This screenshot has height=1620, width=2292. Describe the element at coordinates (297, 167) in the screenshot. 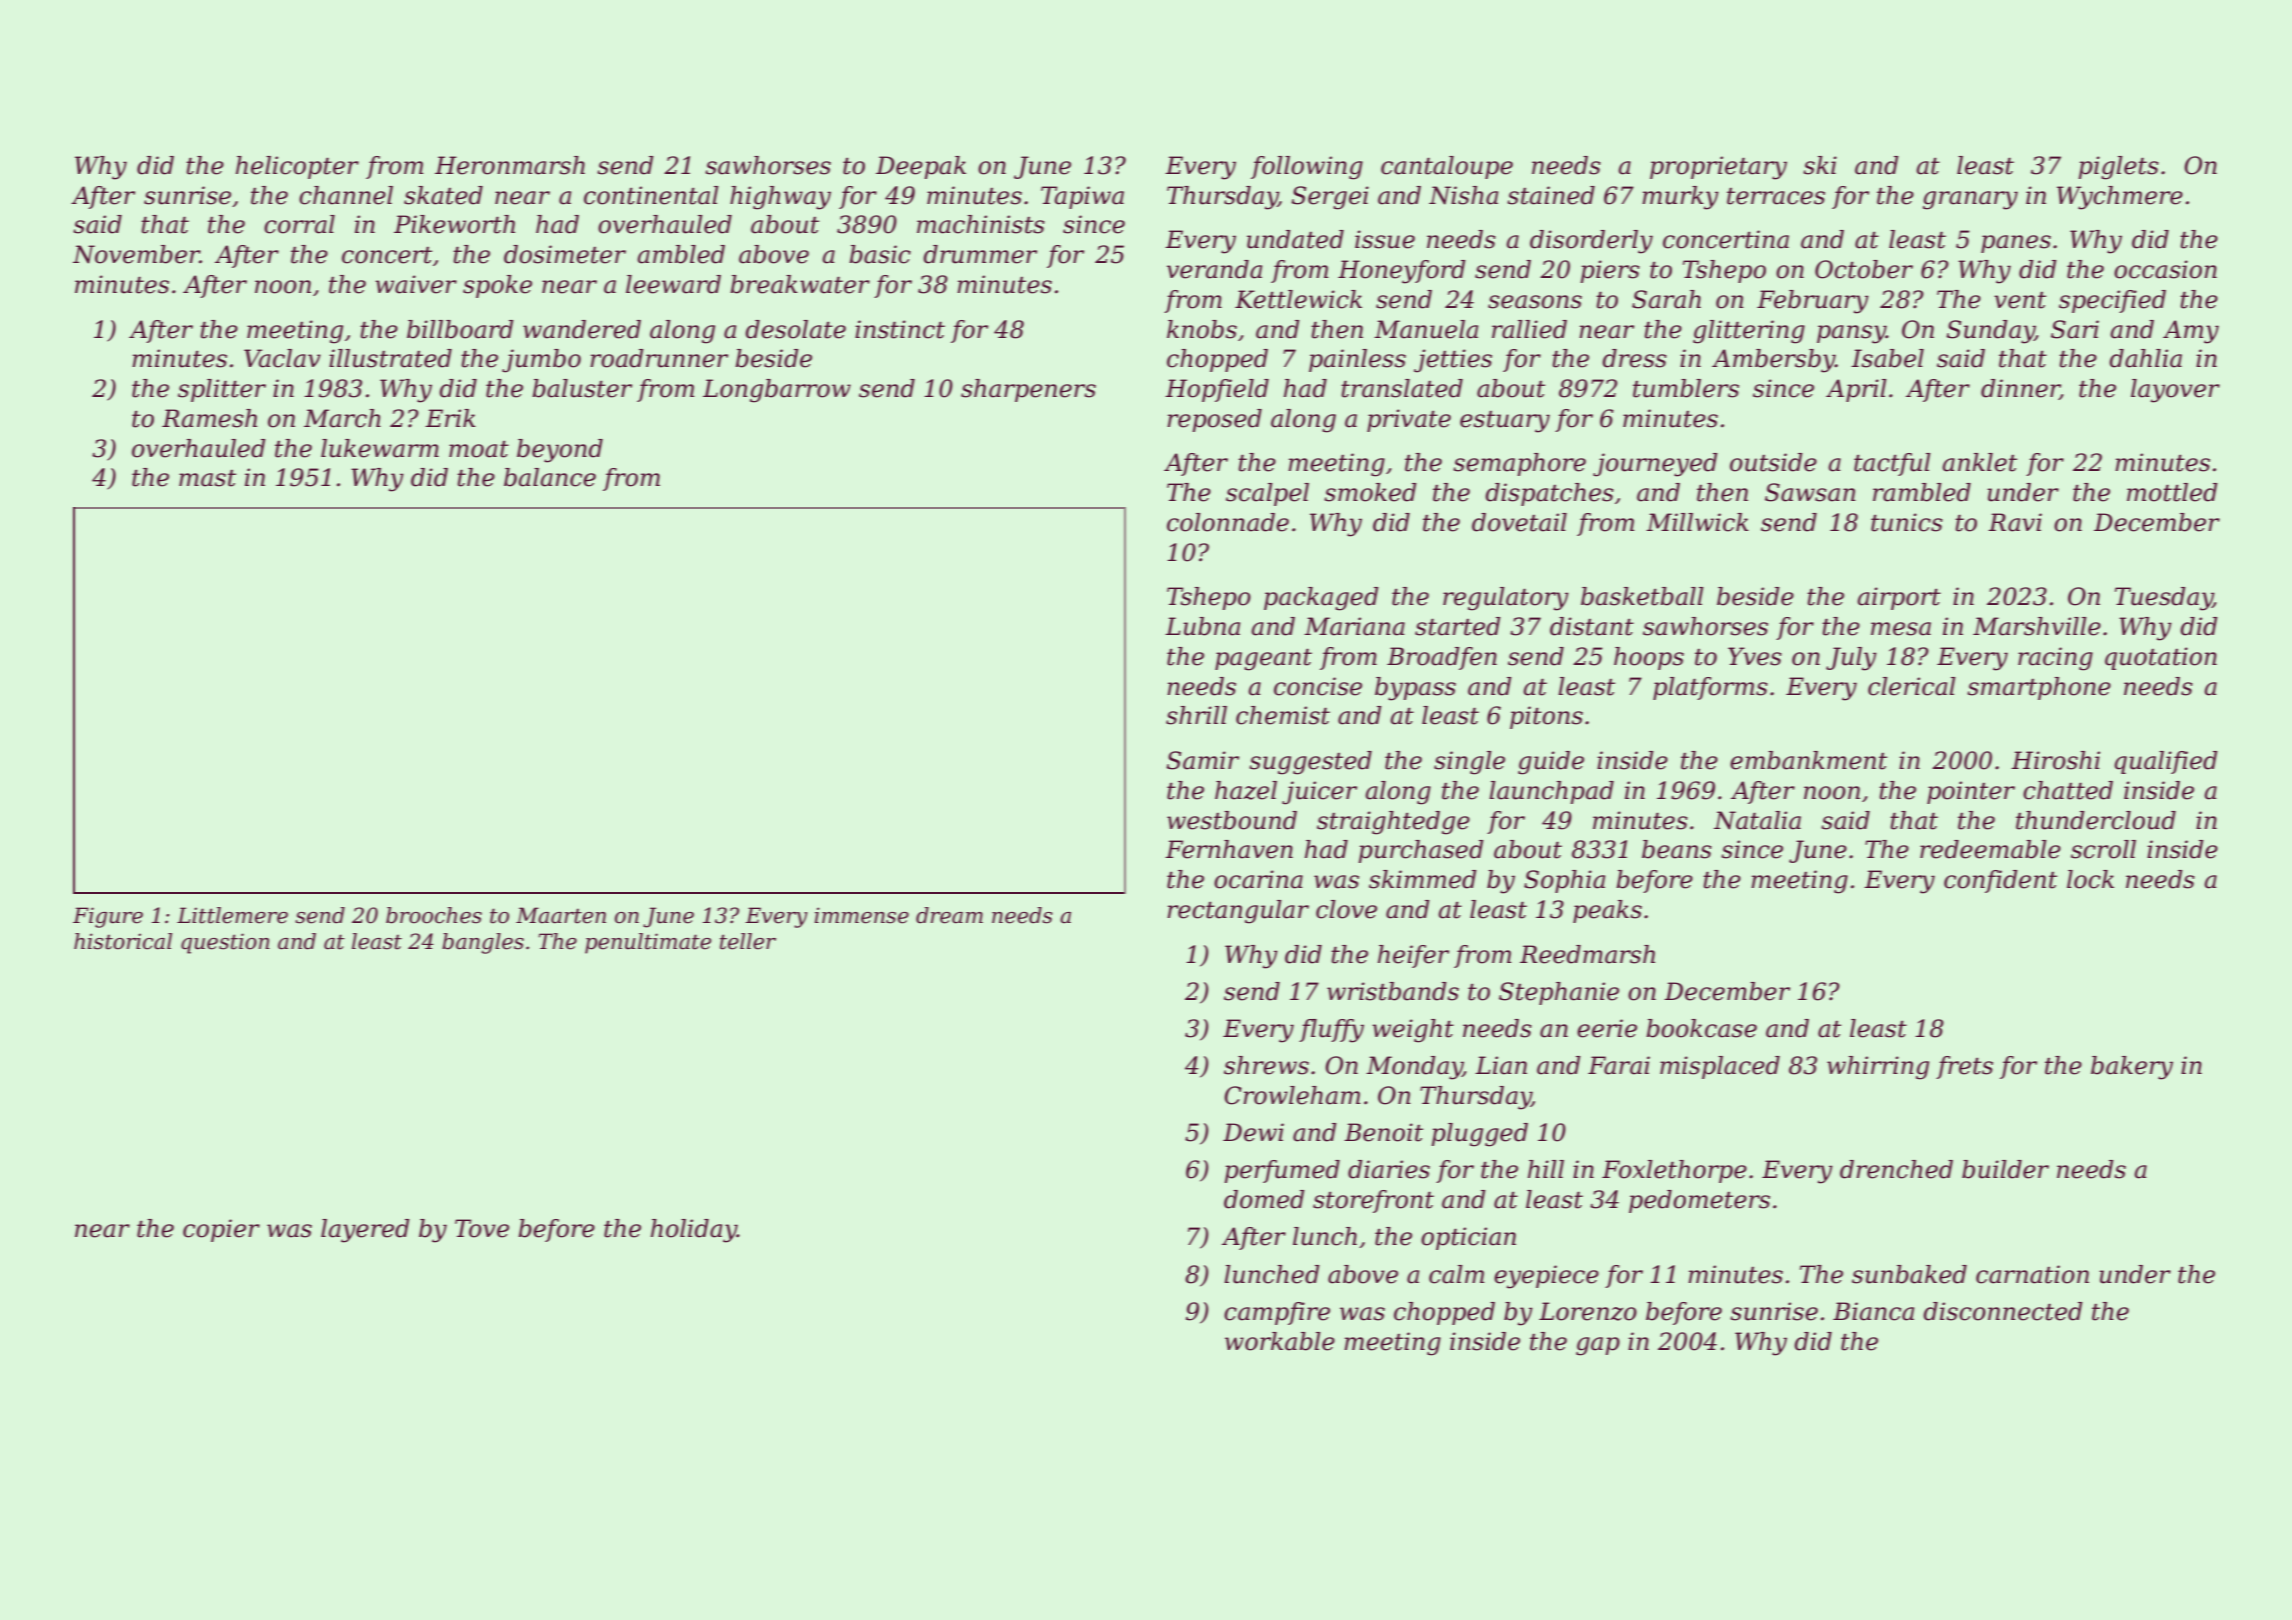

I see `helicopter` at that location.
